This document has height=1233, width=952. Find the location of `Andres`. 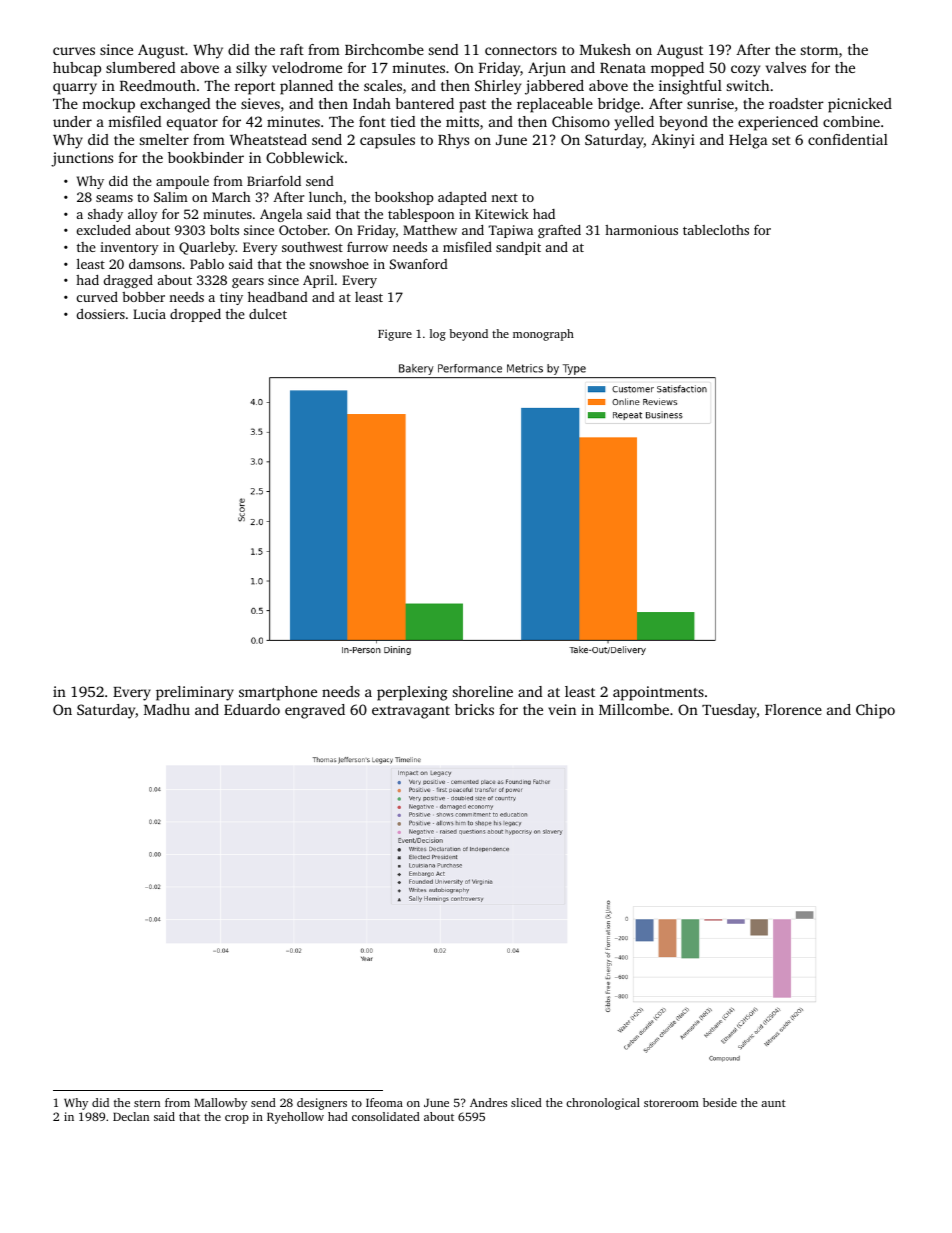

Andres is located at coordinates (488, 1102).
